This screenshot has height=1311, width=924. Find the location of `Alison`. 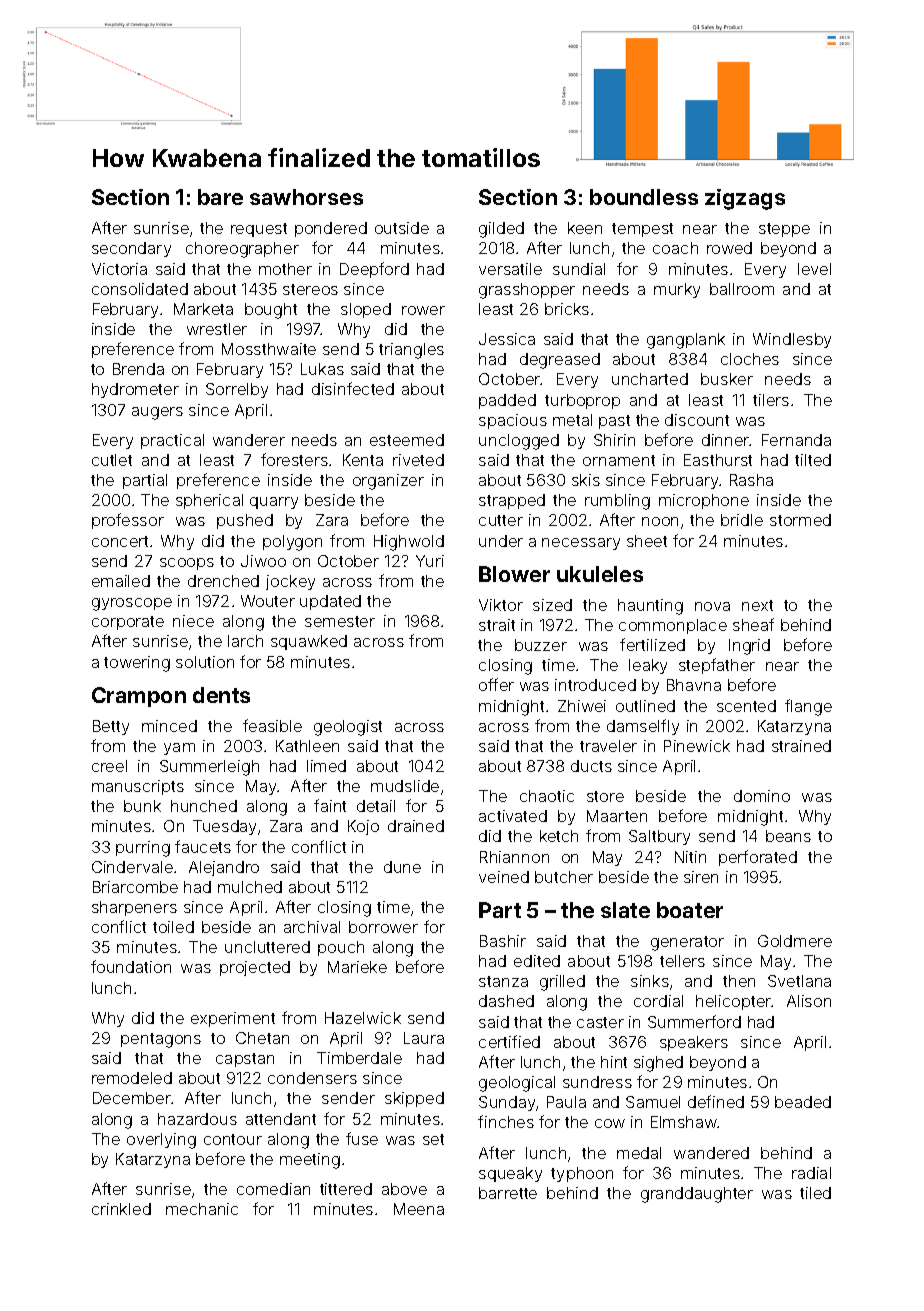

Alison is located at coordinates (809, 1001).
